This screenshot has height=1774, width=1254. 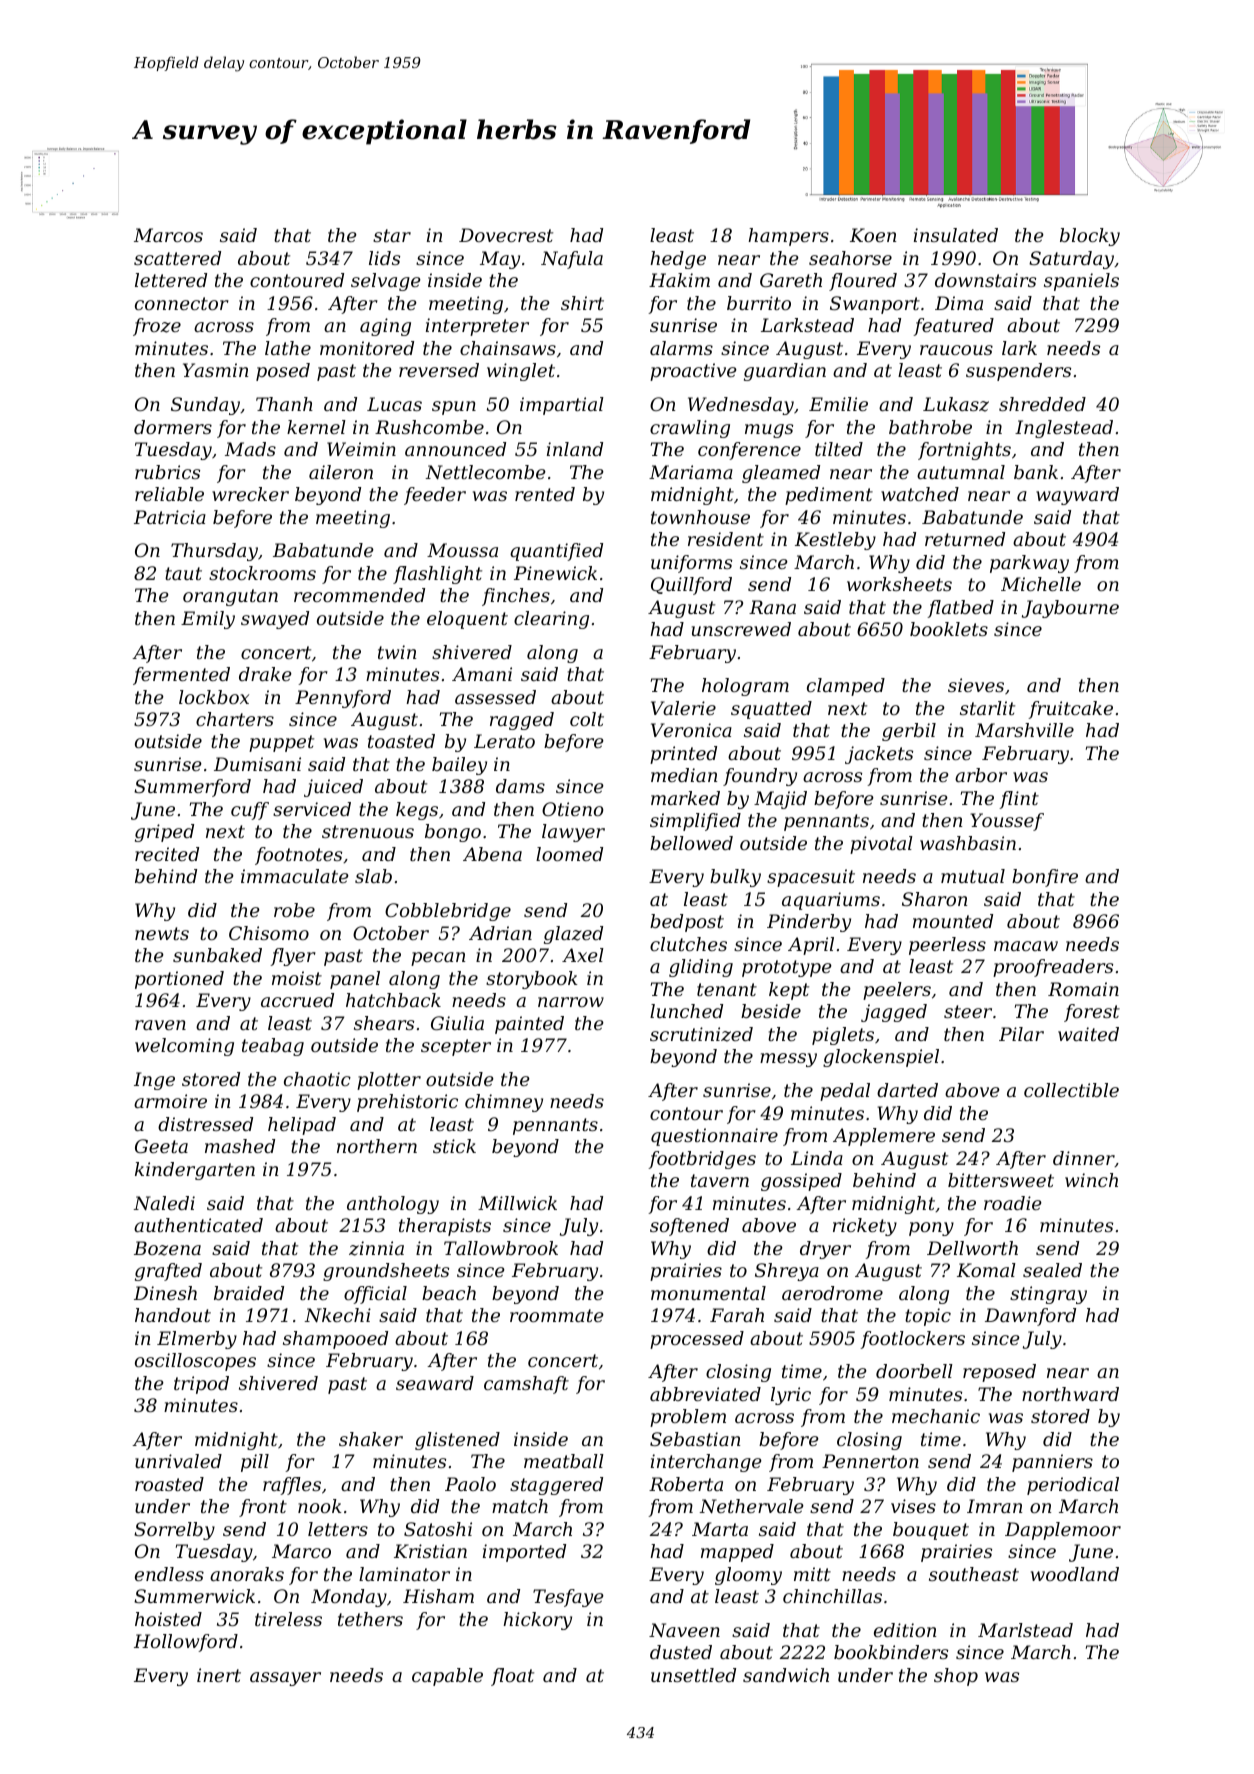 What do you see at coordinates (512, 1677) in the screenshot?
I see `float` at bounding box center [512, 1677].
